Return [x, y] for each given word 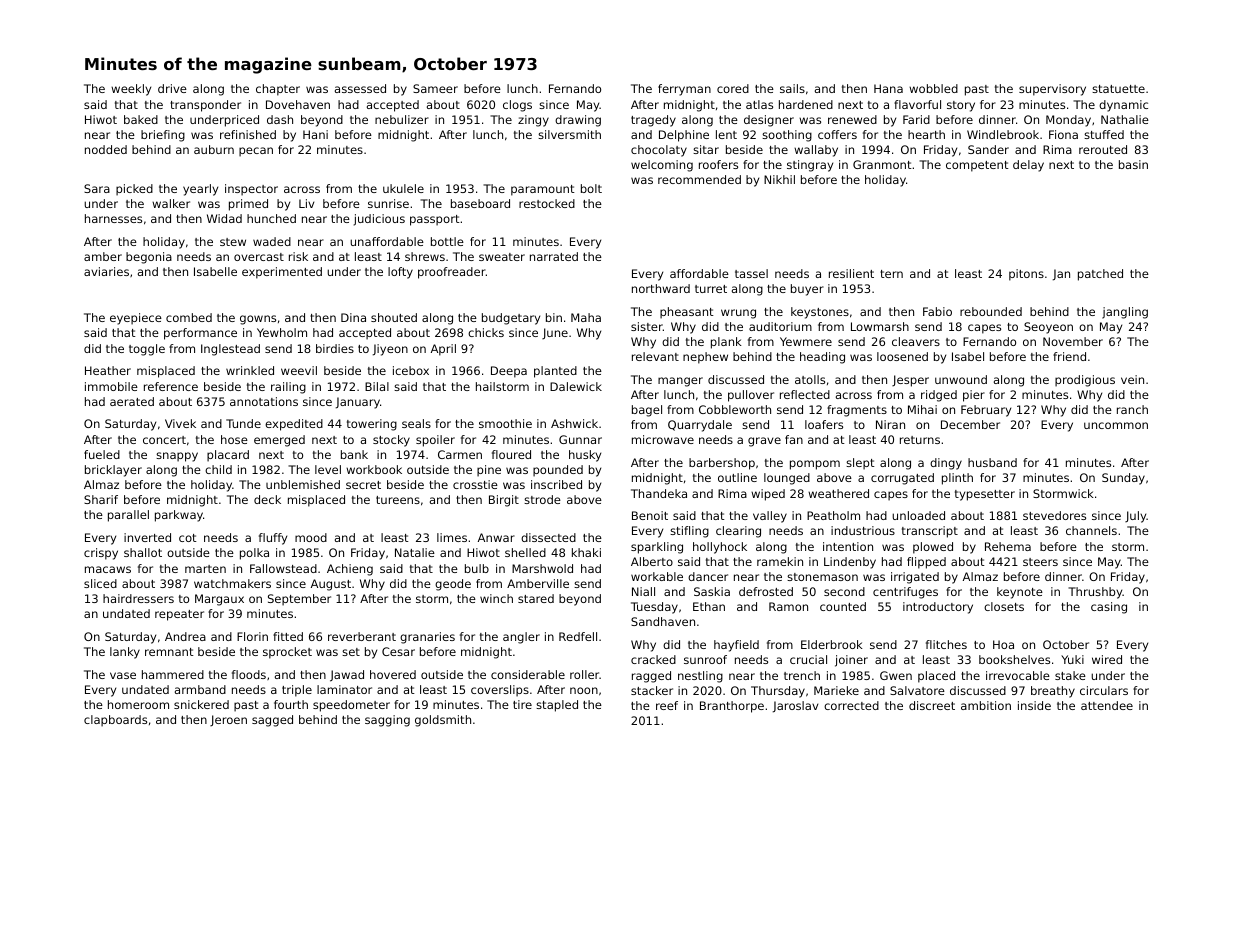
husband [992, 462]
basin [1133, 164]
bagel [647, 411]
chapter [278, 90]
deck [267, 499]
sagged [272, 721]
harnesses [113, 218]
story [961, 106]
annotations [264, 401]
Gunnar [580, 439]
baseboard [480, 203]
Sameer [435, 88]
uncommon [1116, 425]
